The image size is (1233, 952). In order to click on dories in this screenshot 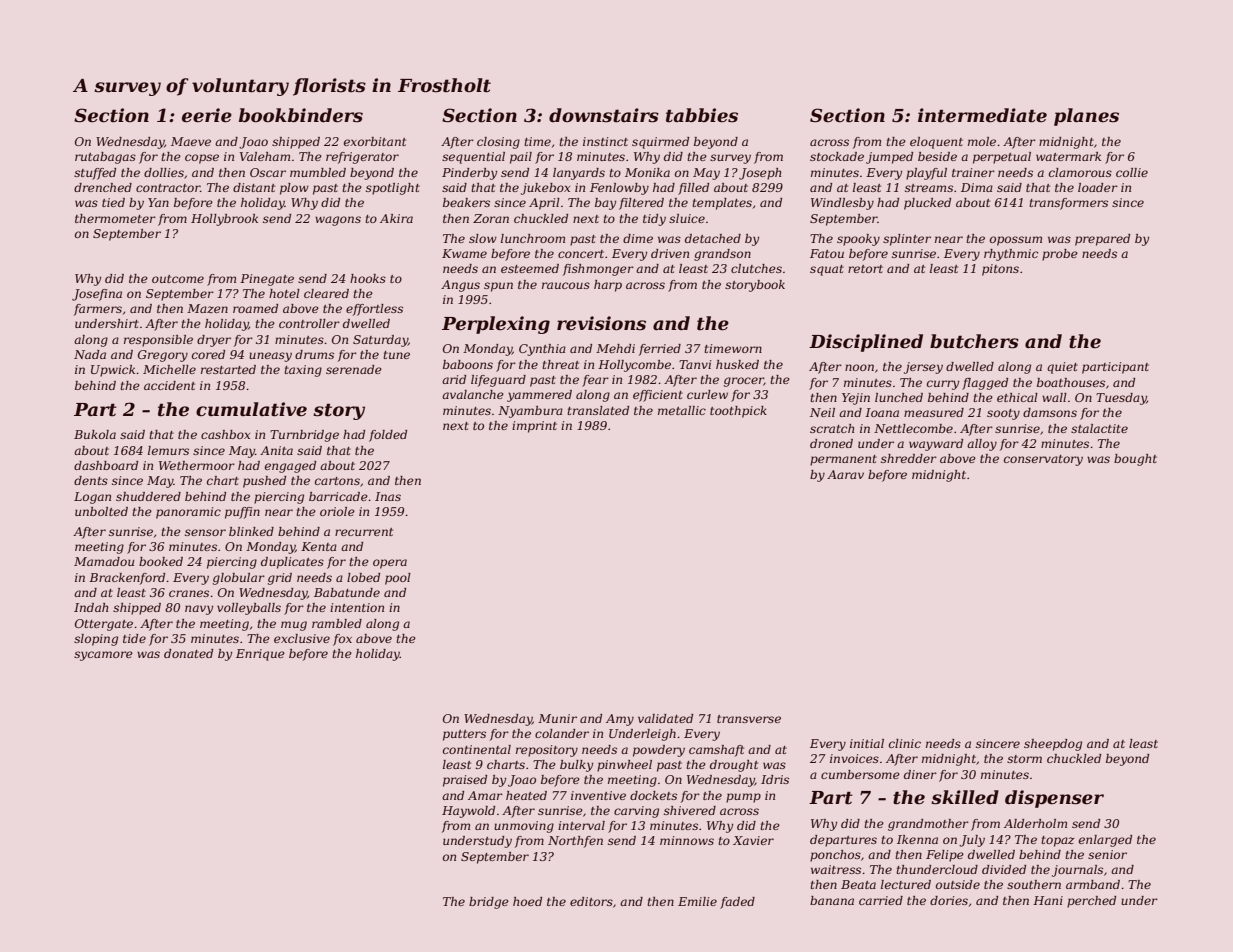, I will do `click(949, 900)`.
